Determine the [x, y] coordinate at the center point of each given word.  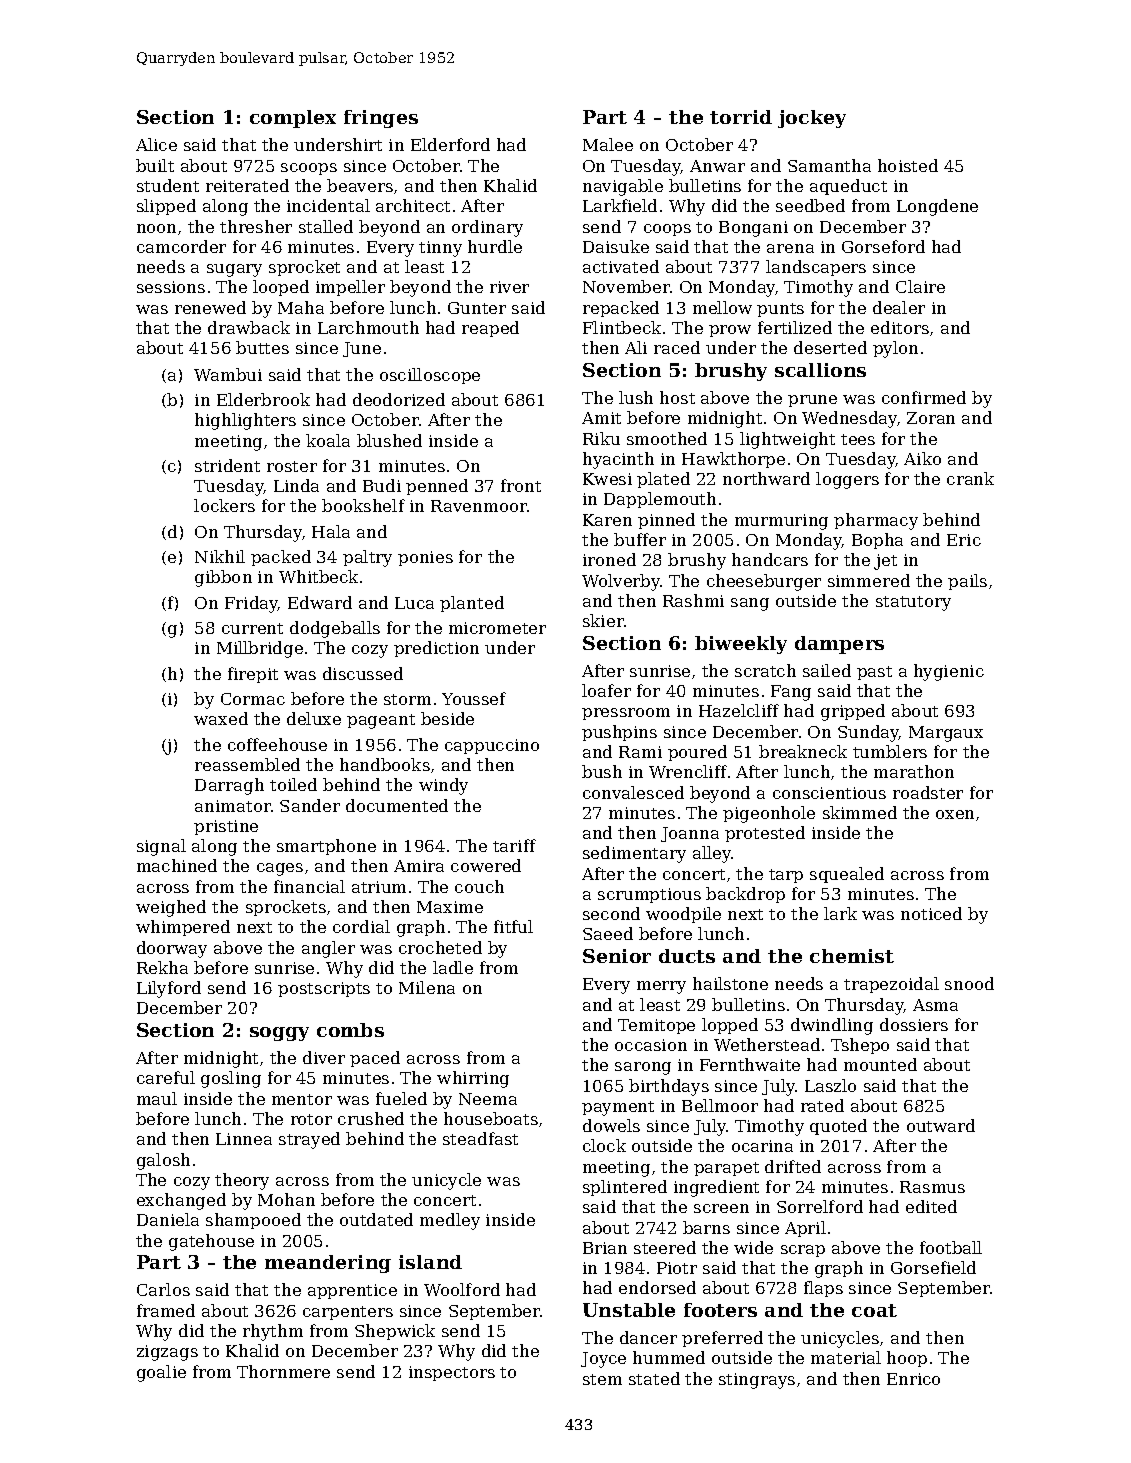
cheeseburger [764, 582]
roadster [928, 792]
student [168, 185]
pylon [895, 349]
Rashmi [693, 600]
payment [618, 1108]
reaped [490, 329]
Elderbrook [263, 399]
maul [157, 1098]
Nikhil [220, 556]
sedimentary [634, 854]
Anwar [717, 166]
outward [941, 1125]
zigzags [167, 1353]
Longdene [937, 207]
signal [161, 847]
